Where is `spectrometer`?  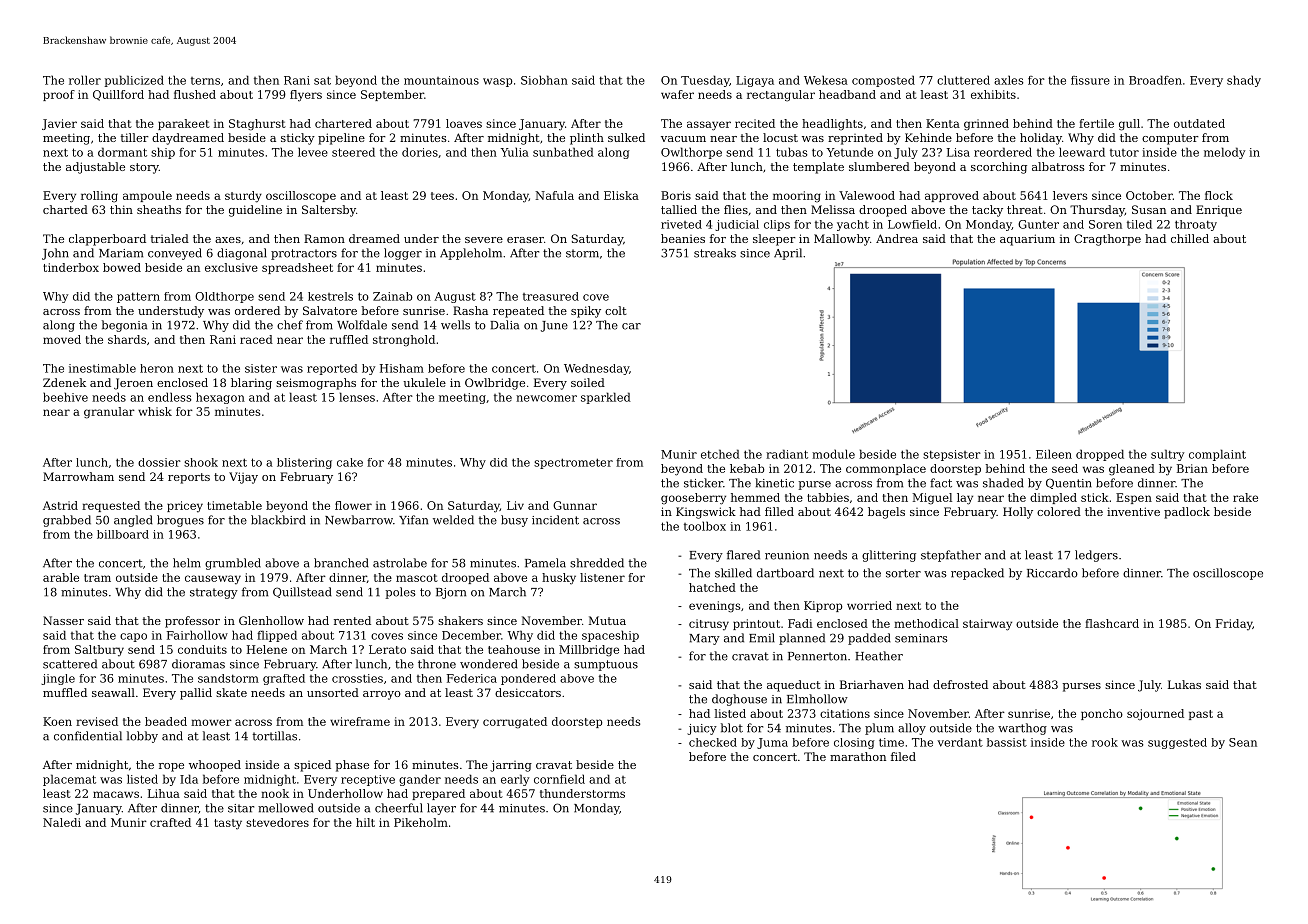 spectrometer is located at coordinates (573, 463).
